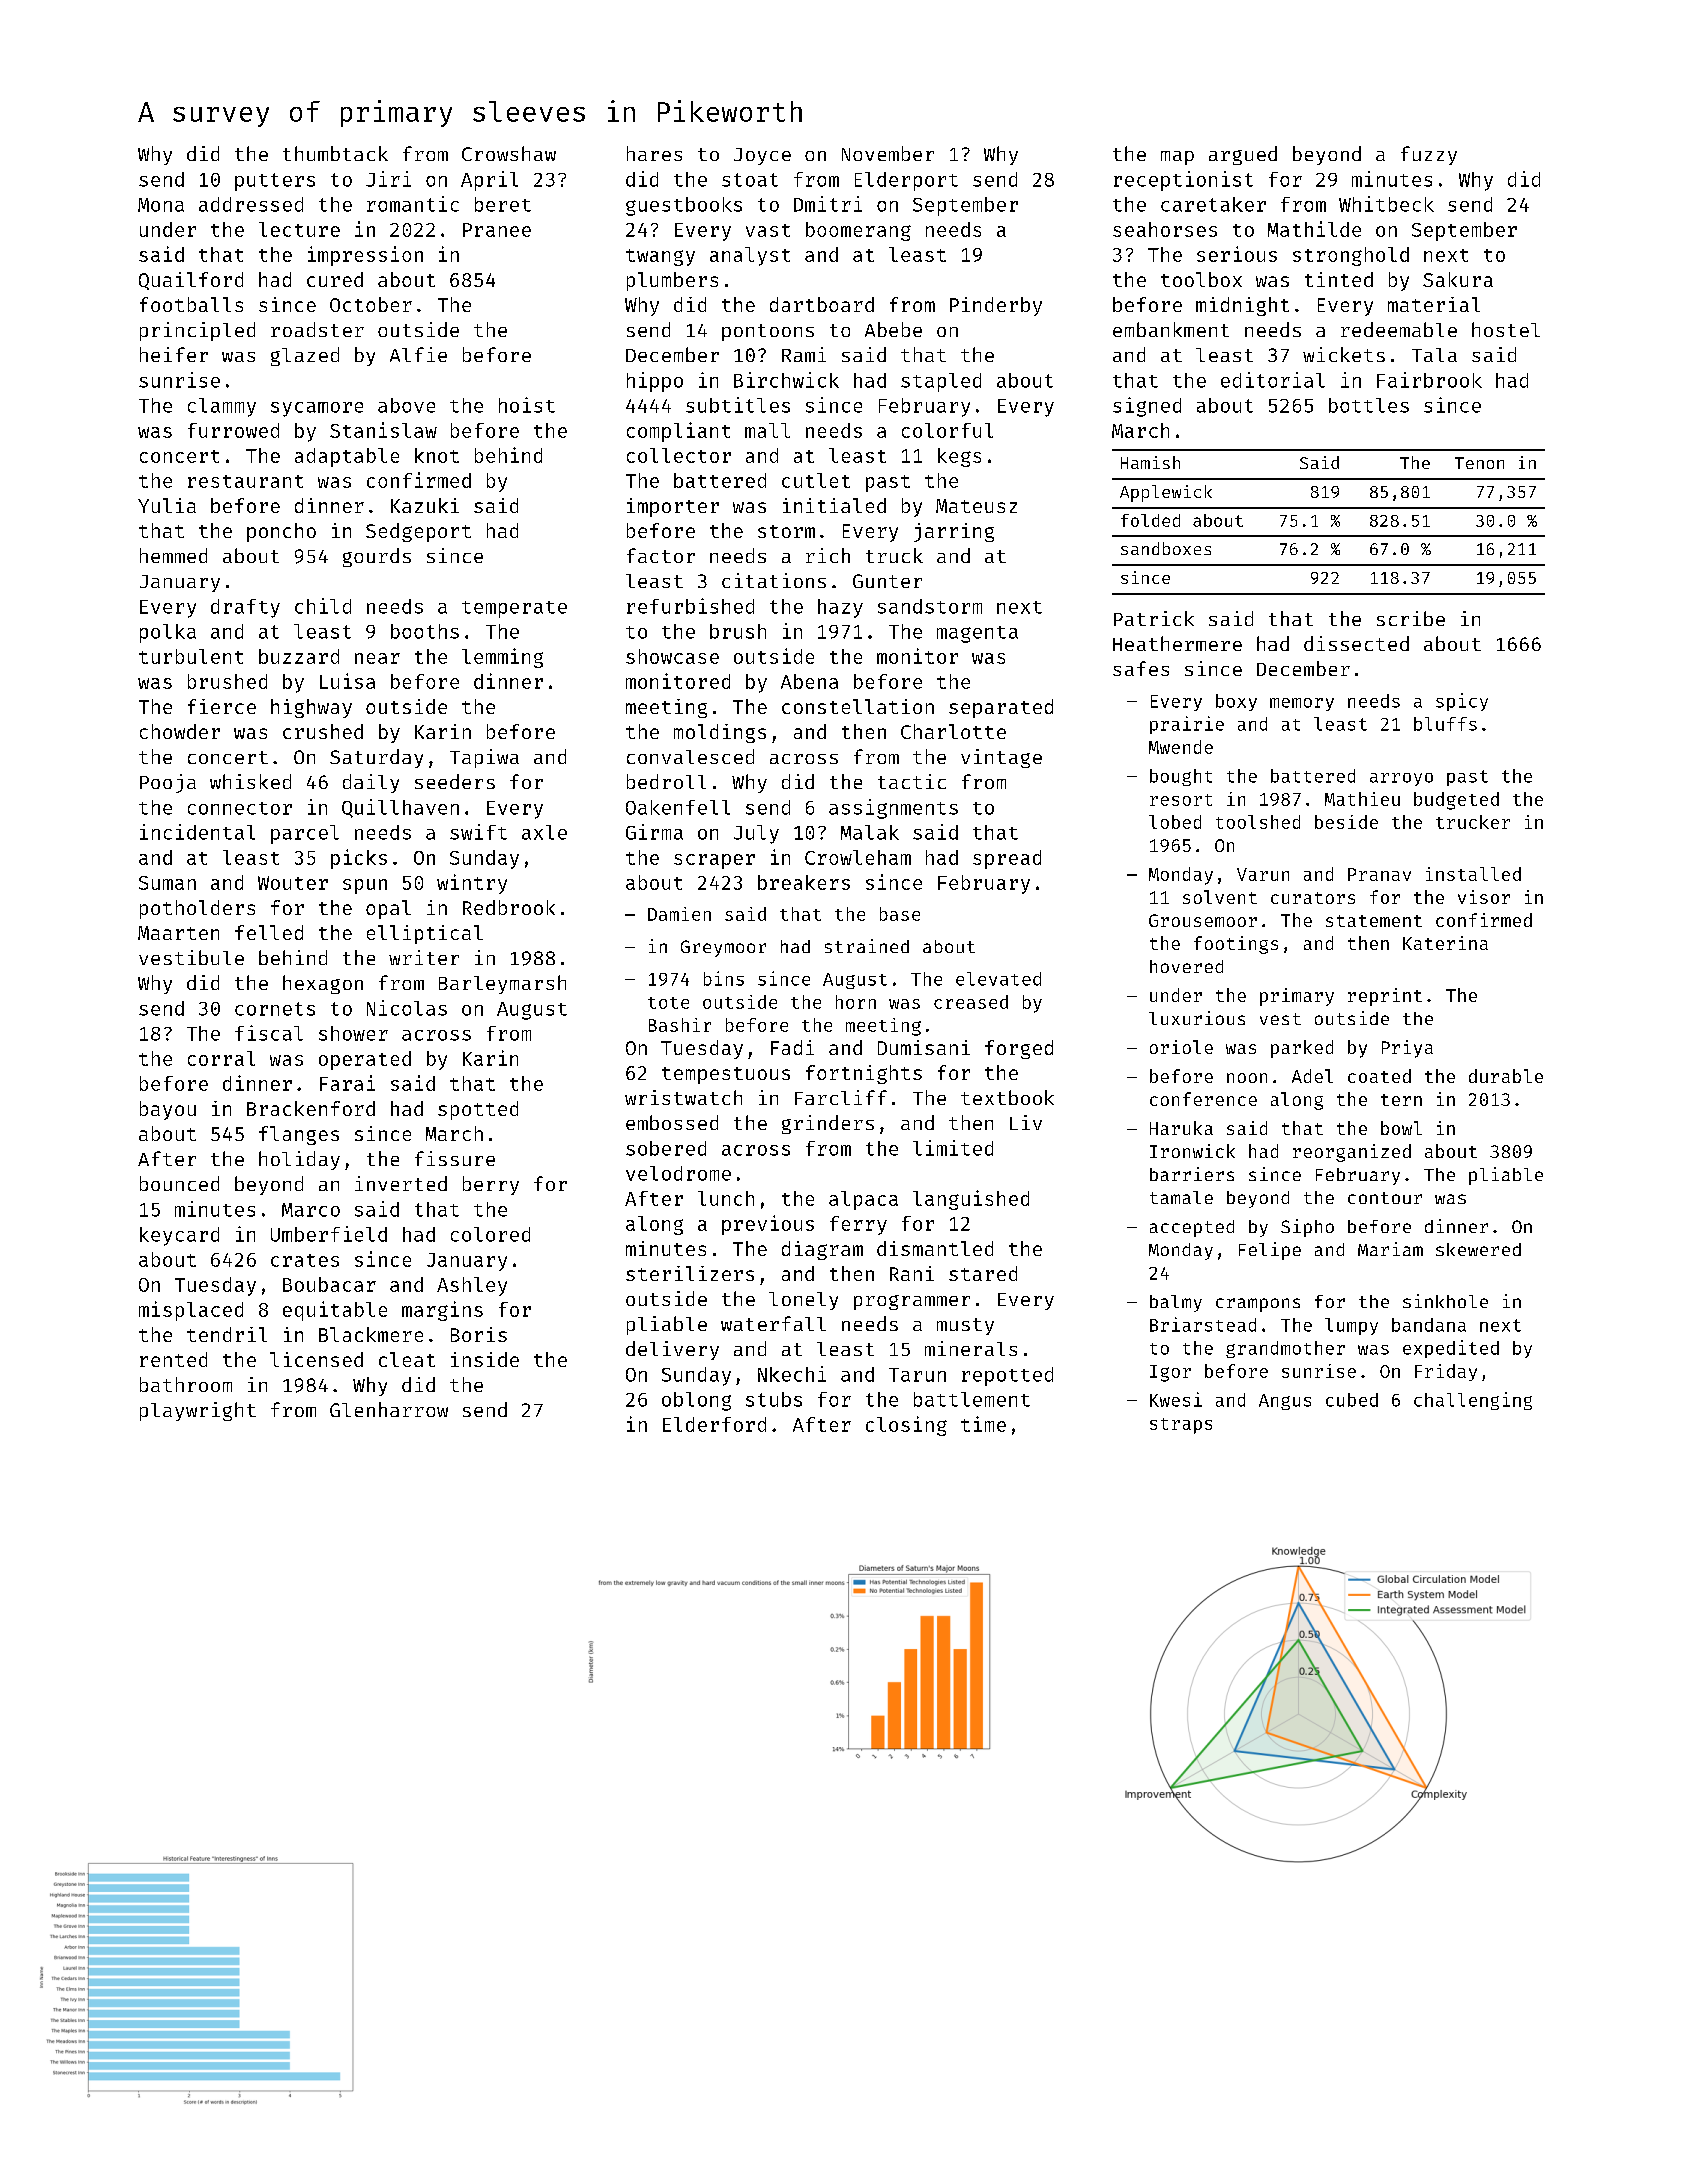 The width and height of the screenshot is (1683, 2178). I want to click on bluffs, so click(1445, 724).
